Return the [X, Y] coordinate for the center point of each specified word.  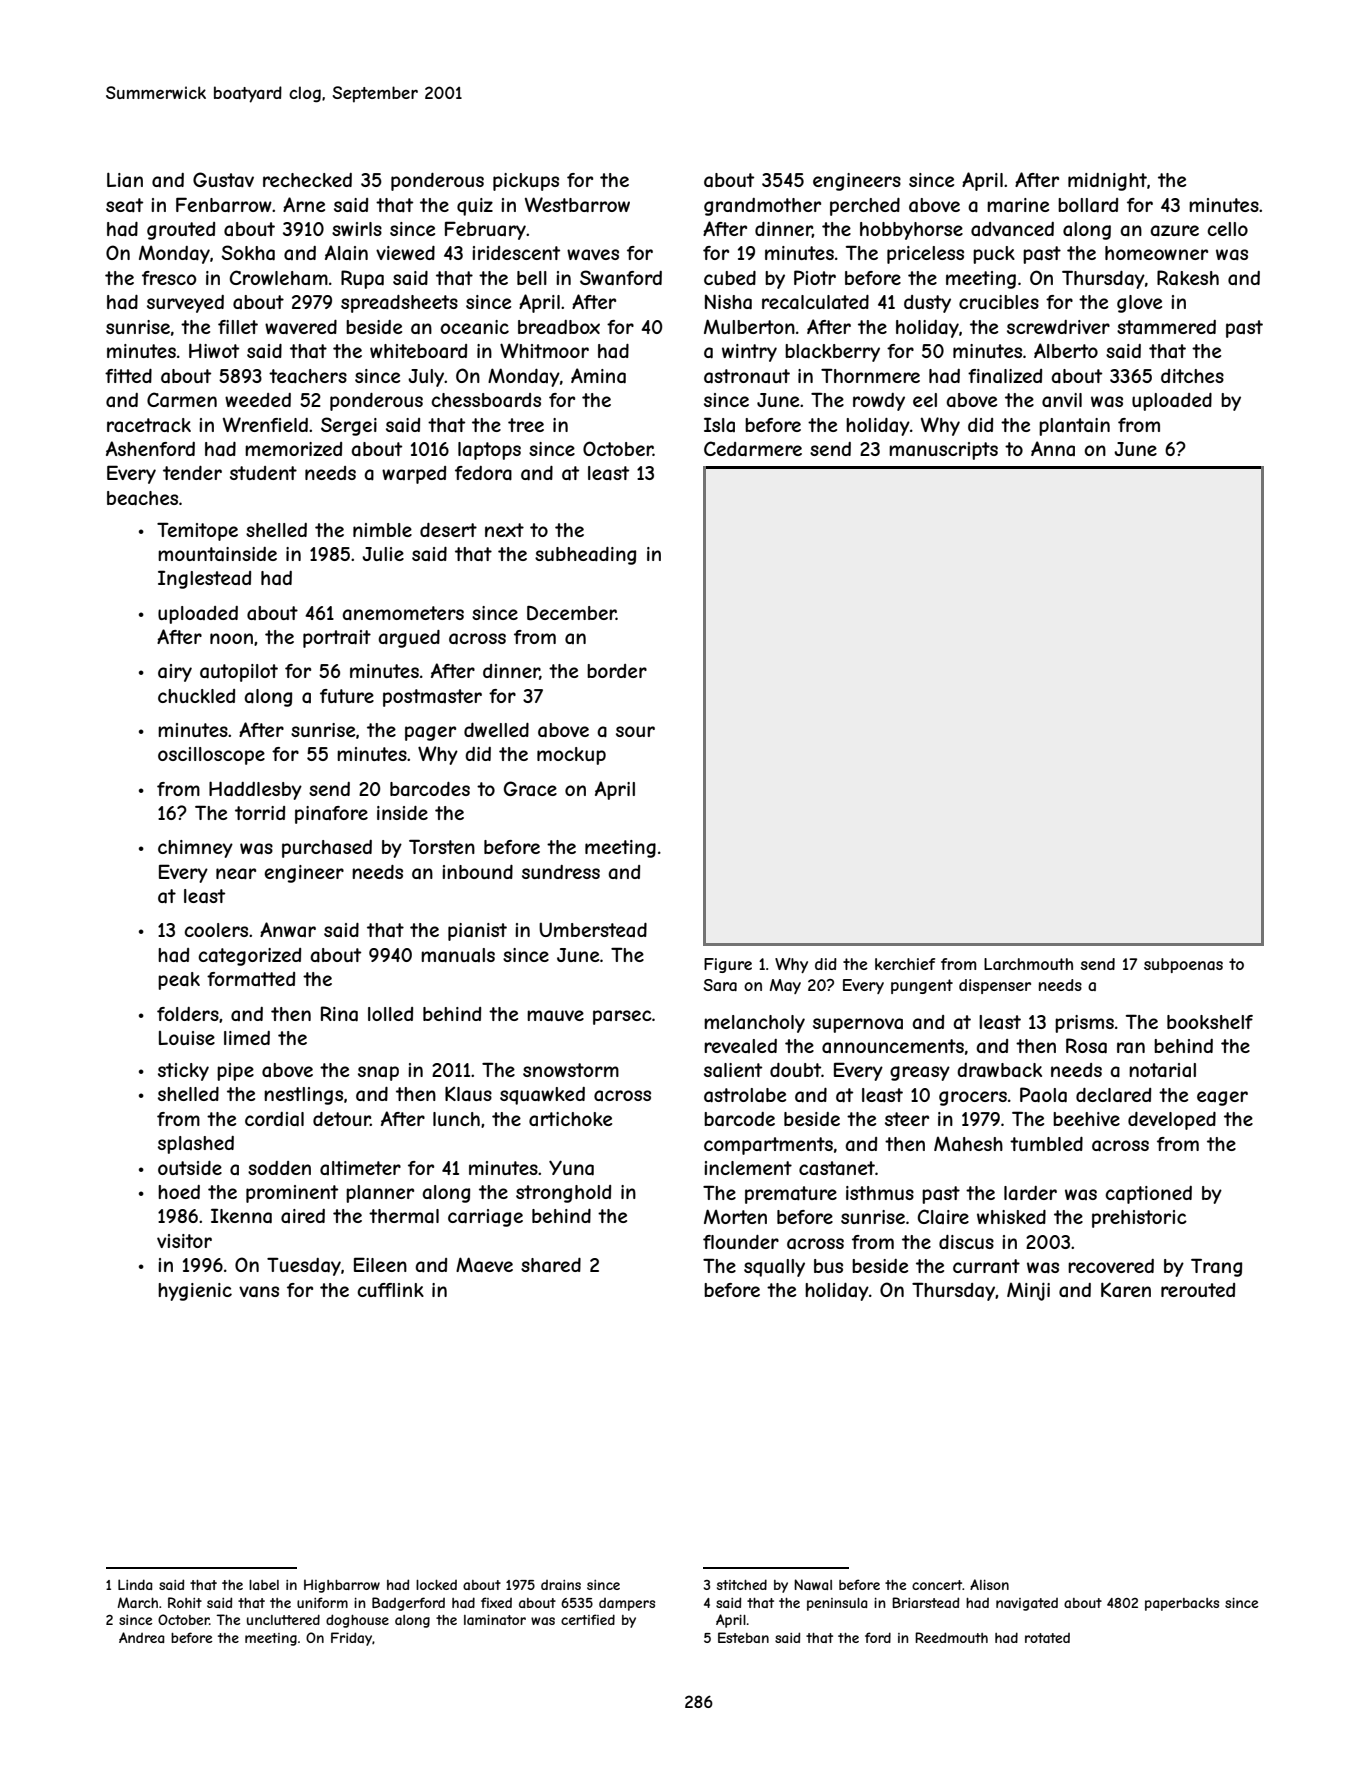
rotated [1047, 1638]
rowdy [879, 402]
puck [994, 255]
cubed [730, 278]
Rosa [1086, 1046]
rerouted [1198, 1290]
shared [551, 1265]
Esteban [743, 1637]
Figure [728, 965]
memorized [293, 449]
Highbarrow [342, 1586]
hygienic [195, 1292]
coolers [216, 930]
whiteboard [418, 351]
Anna [1053, 448]
